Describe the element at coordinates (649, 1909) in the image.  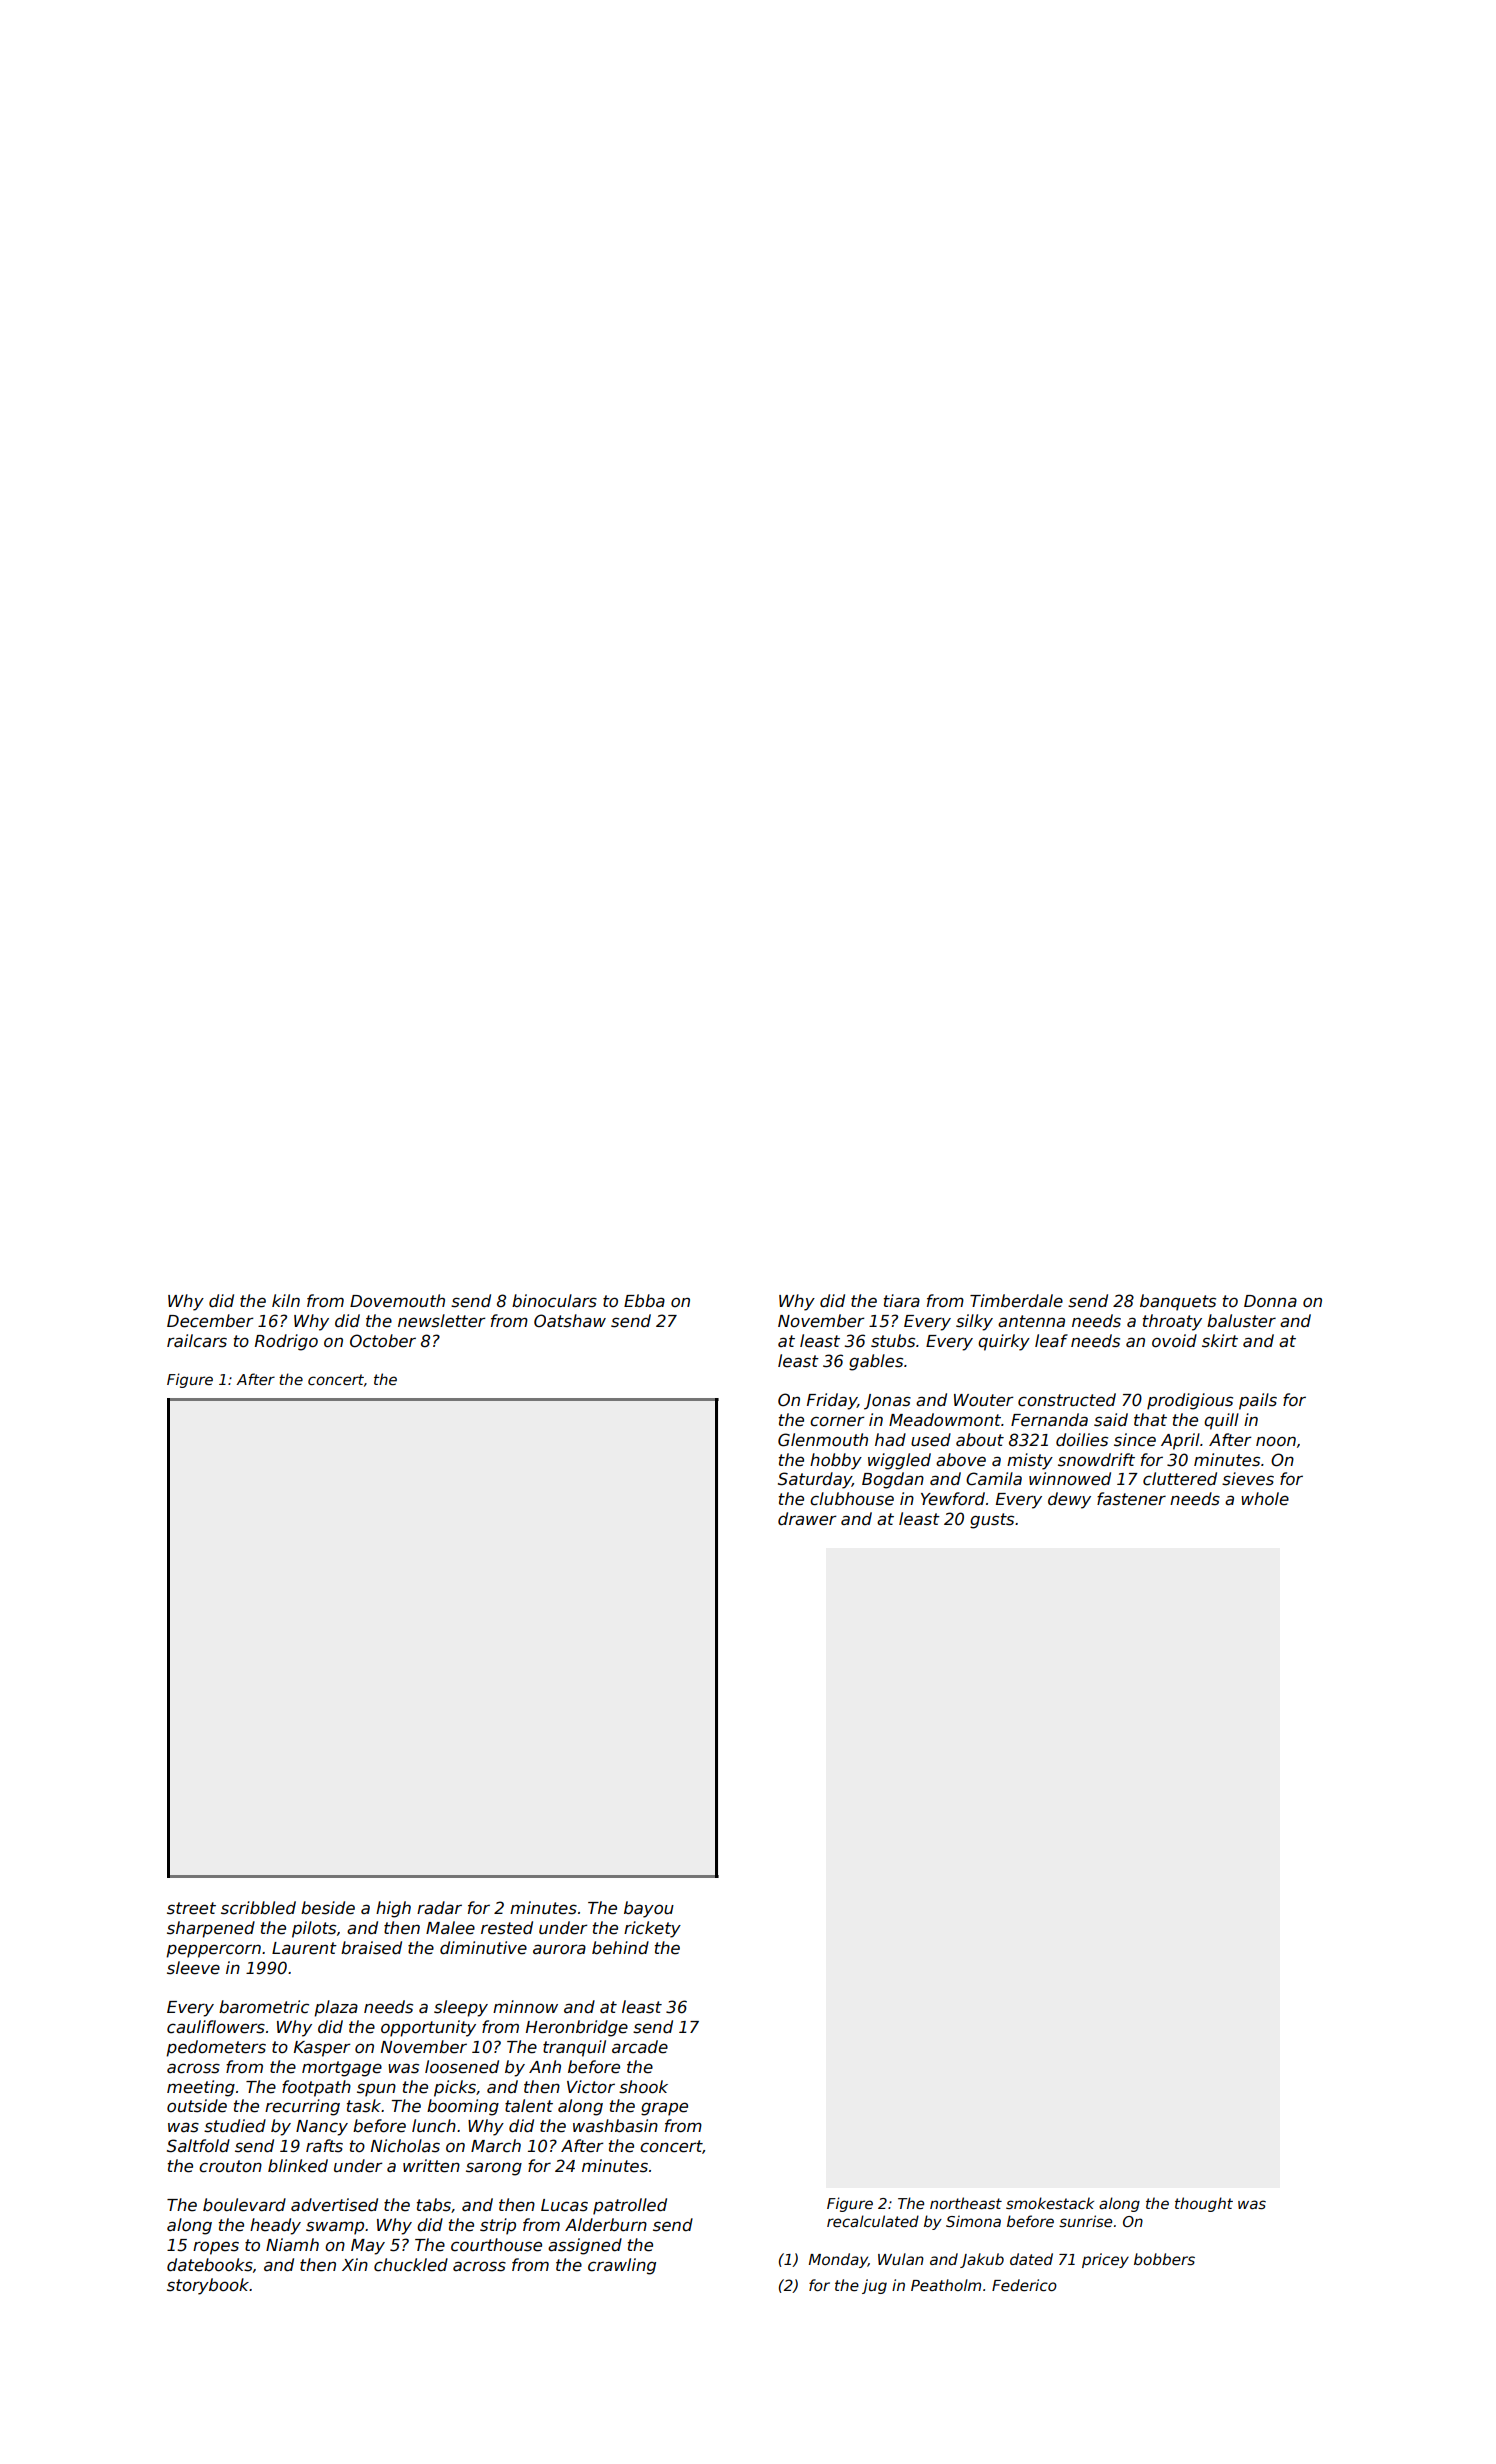
I see `bayou` at that location.
